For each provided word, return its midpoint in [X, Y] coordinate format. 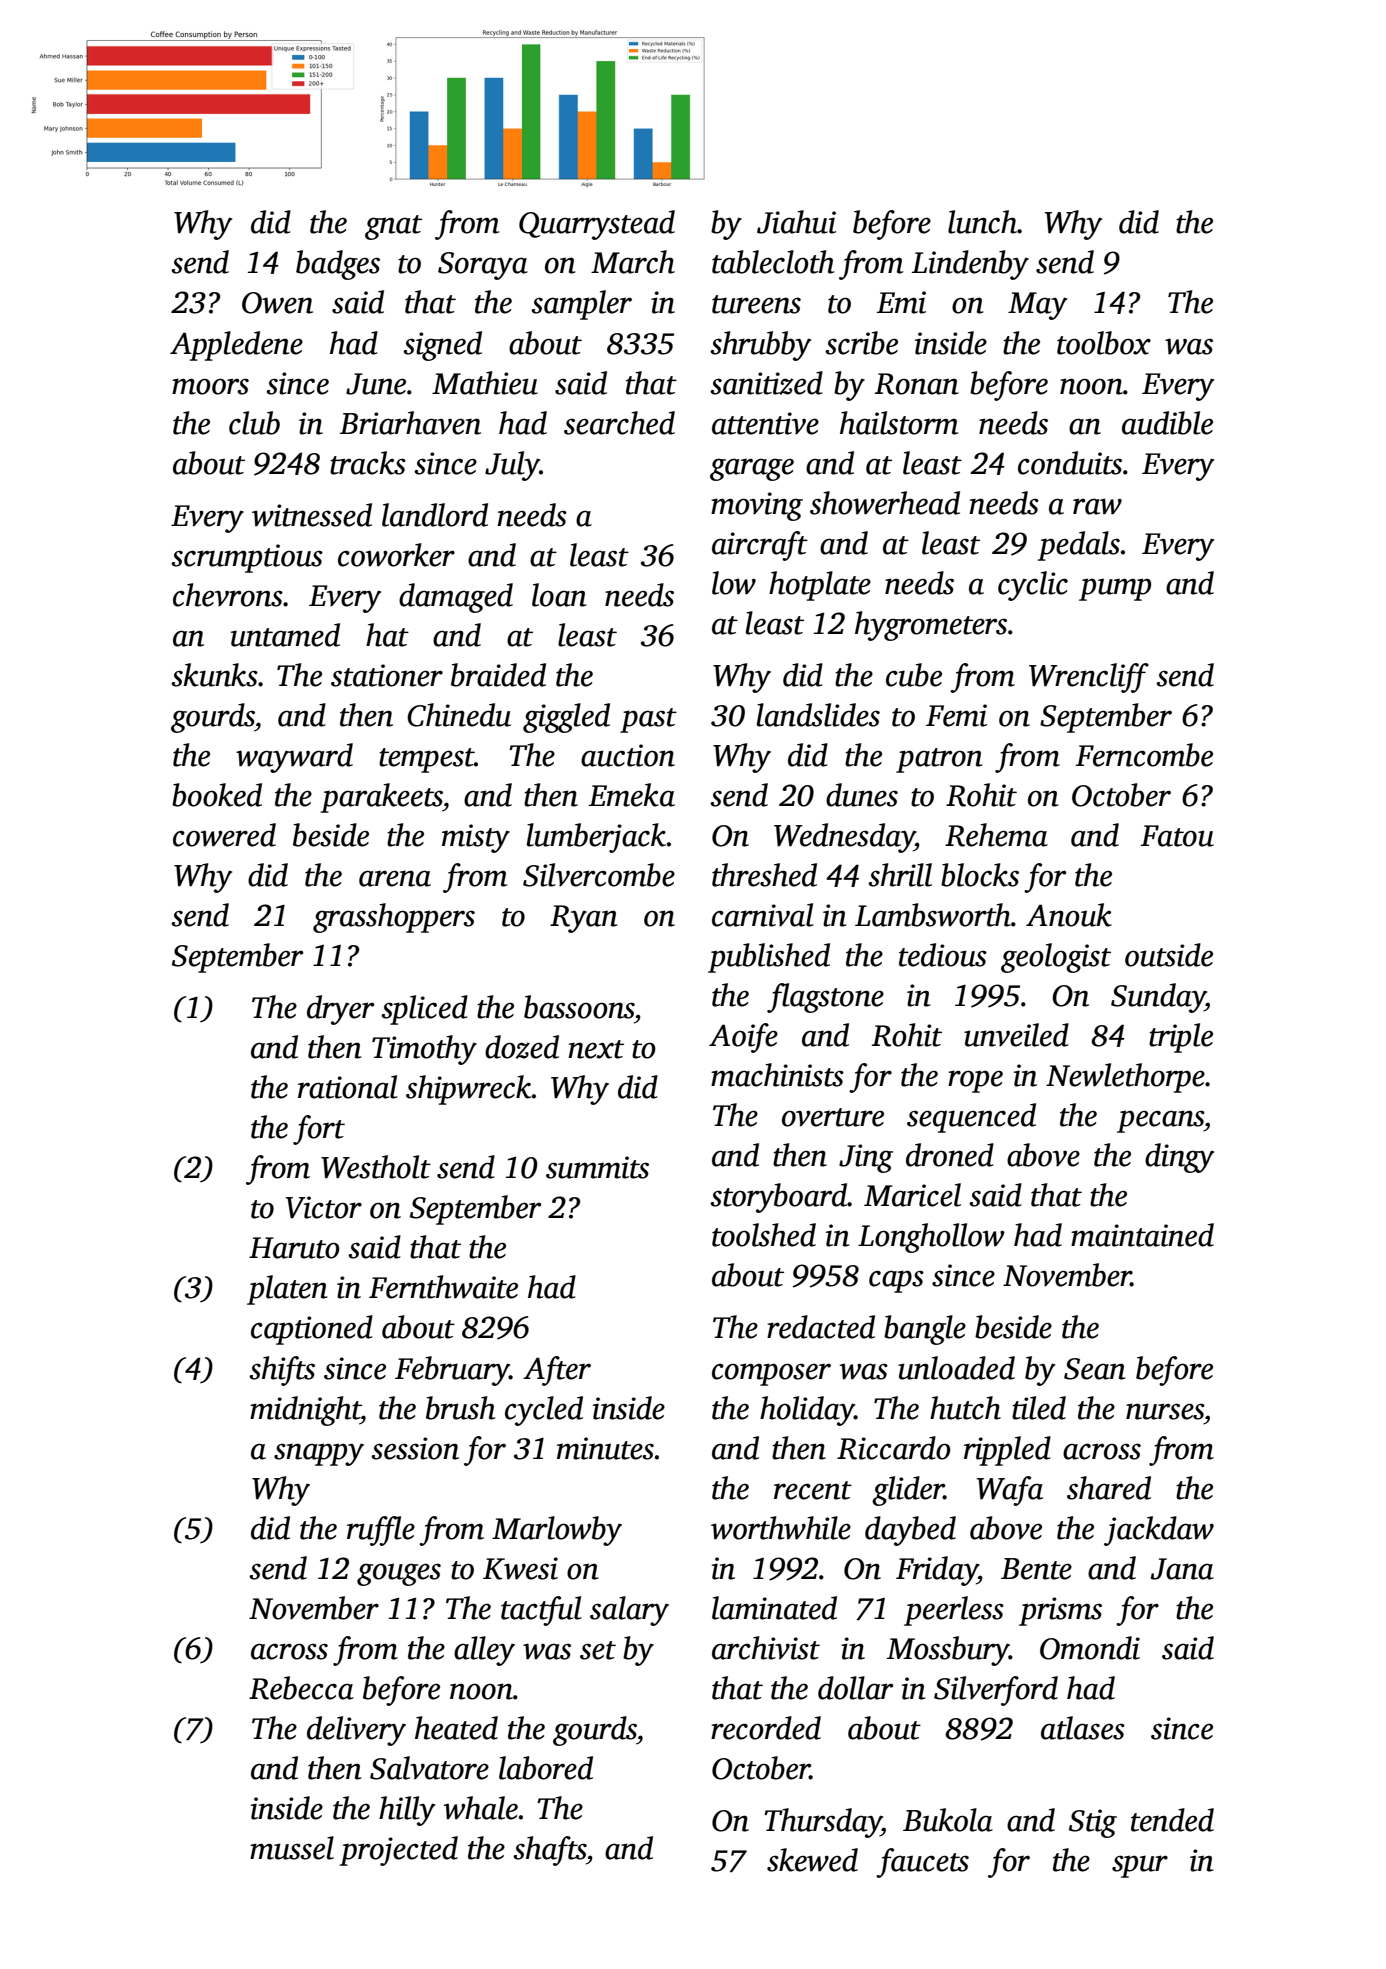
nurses [1165, 1411]
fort [319, 1130]
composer [771, 1374]
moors [210, 386]
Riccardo [894, 1448]
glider [908, 1491]
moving [757, 506]
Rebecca [301, 1688]
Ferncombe [1144, 755]
